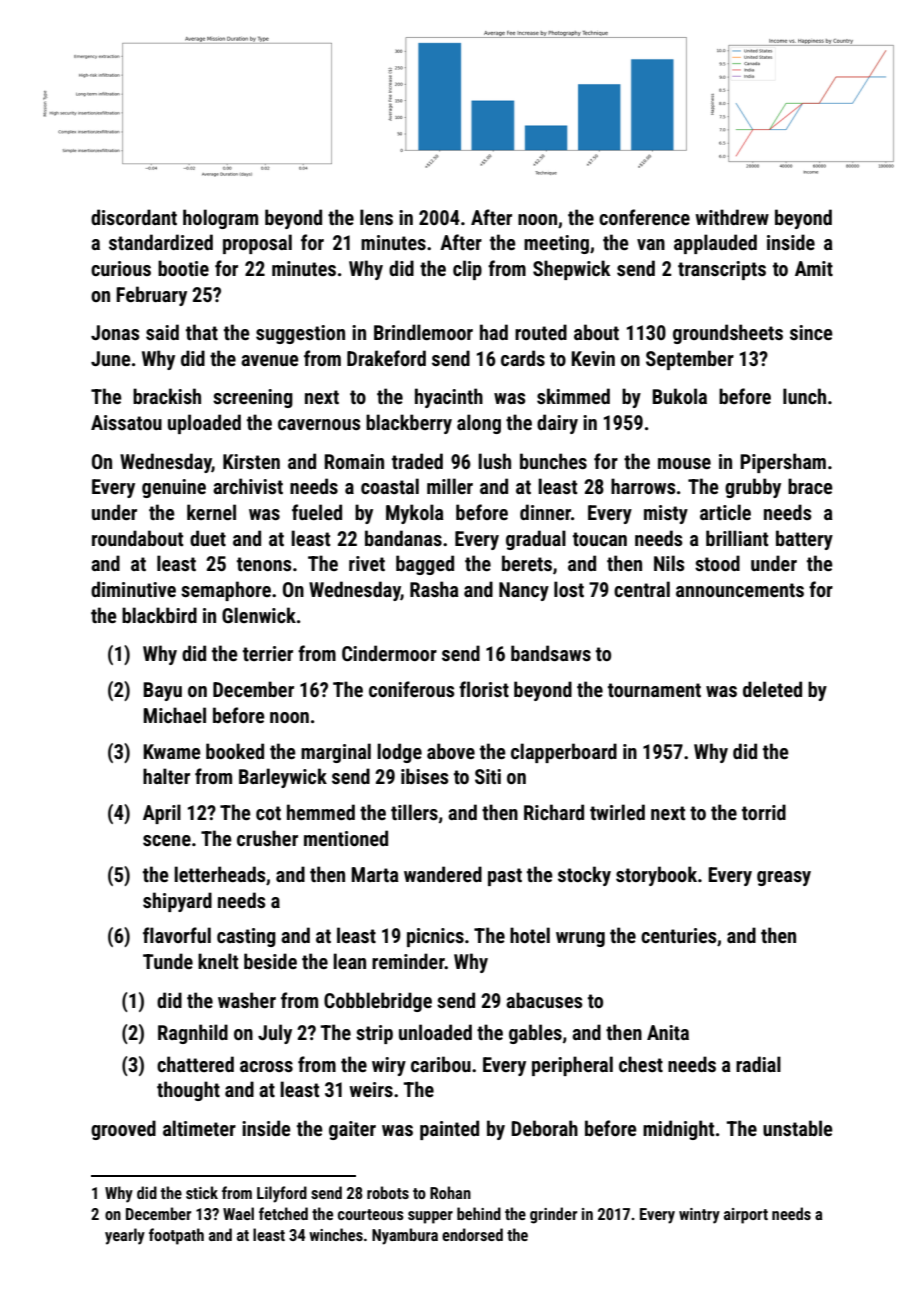  What do you see at coordinates (183, 268) in the screenshot?
I see `bootie` at bounding box center [183, 268].
